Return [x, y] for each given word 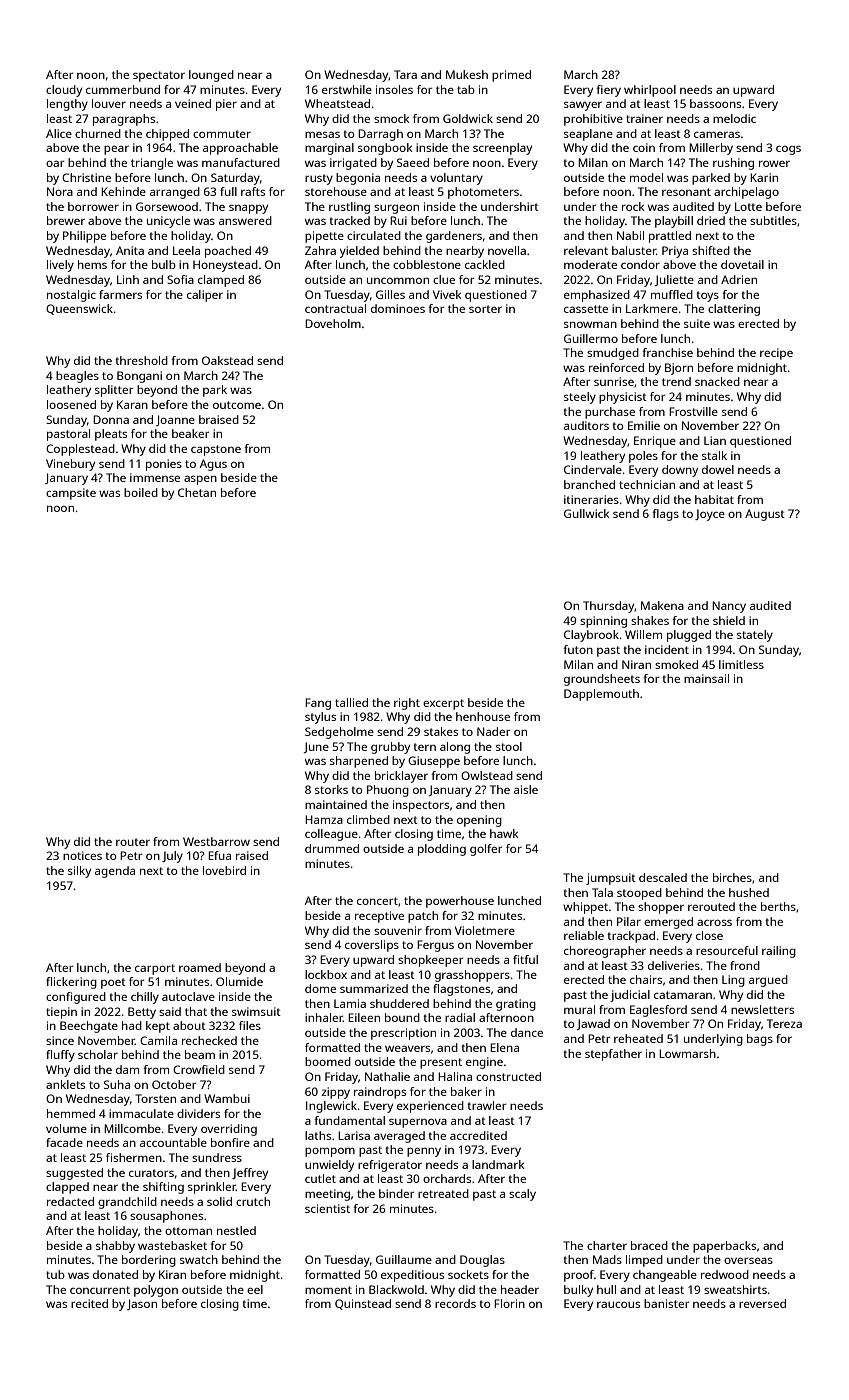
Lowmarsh [687, 1053]
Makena [662, 605]
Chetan [197, 492]
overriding [229, 1130]
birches [732, 877]
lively [60, 266]
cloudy [64, 91]
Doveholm [333, 323]
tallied [351, 702]
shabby [115, 1247]
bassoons [715, 103]
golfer [486, 850]
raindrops [380, 1093]
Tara [405, 74]
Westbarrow [216, 841]
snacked [717, 381]
